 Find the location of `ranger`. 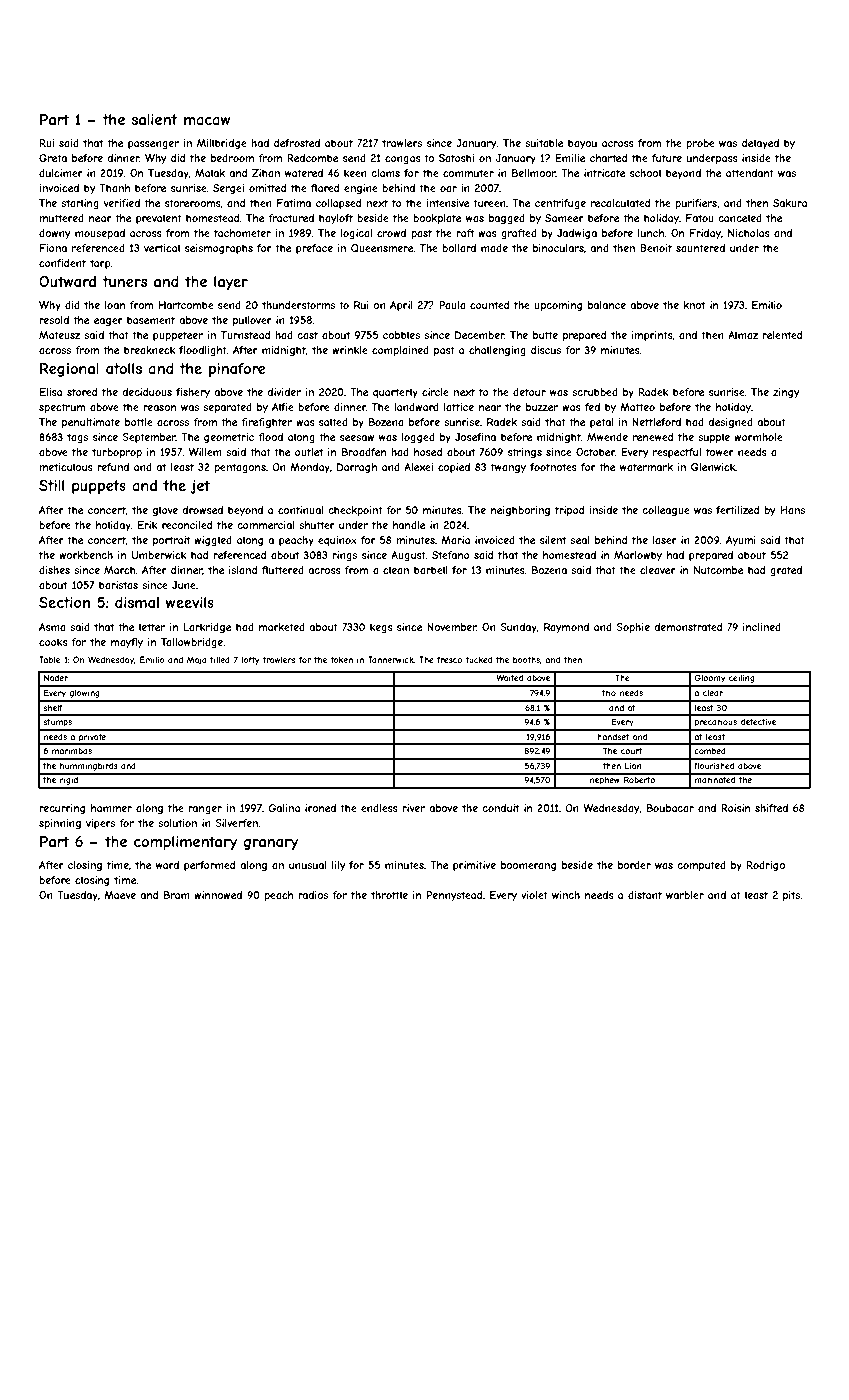

ranger is located at coordinates (205, 810).
